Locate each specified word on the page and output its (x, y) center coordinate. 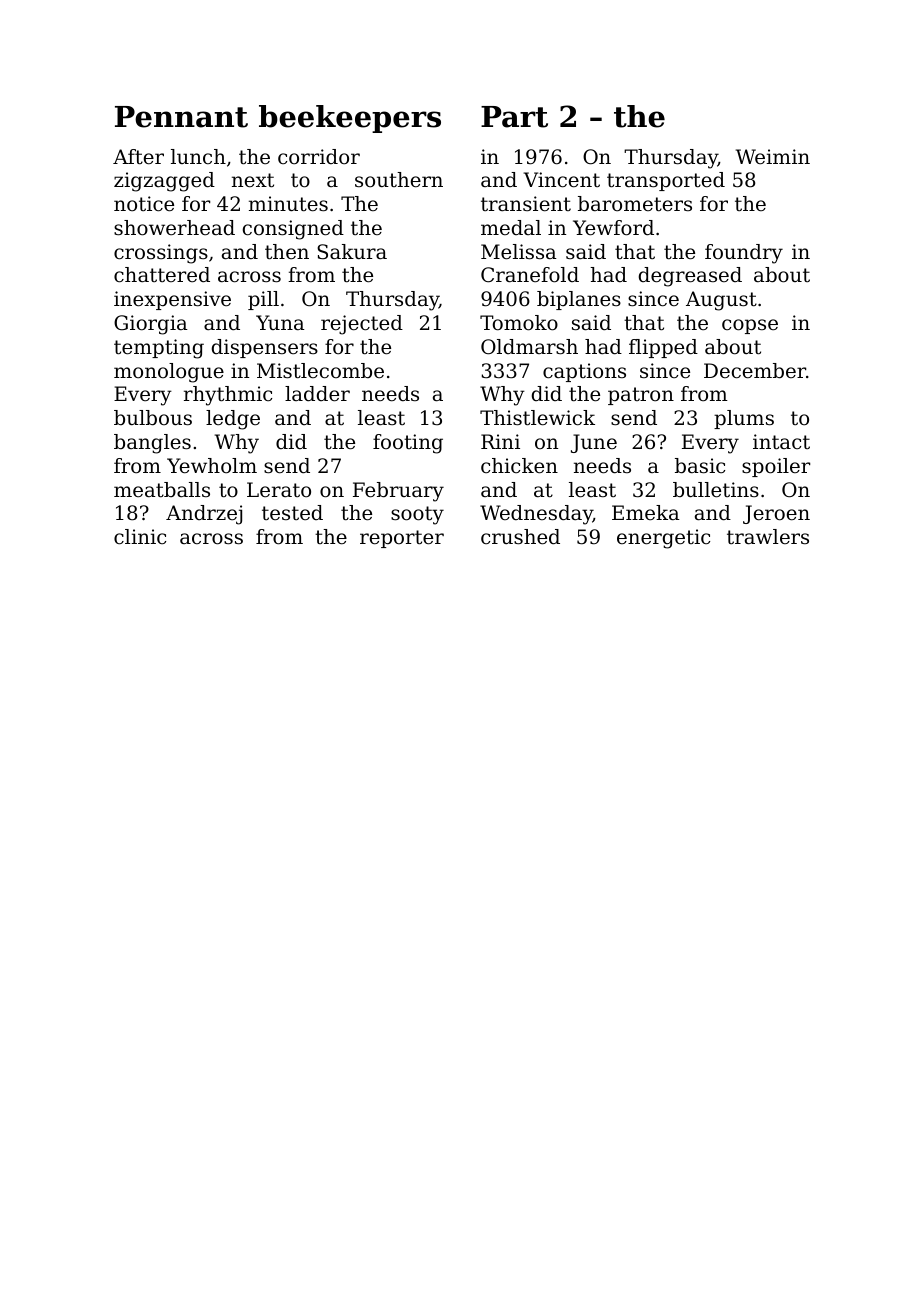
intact (781, 441)
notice (144, 204)
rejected (362, 325)
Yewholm (212, 466)
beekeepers (350, 119)
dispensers (265, 348)
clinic (140, 537)
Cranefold (530, 275)
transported (666, 181)
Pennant (181, 117)
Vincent (561, 180)
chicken (519, 466)
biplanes (579, 300)
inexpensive (172, 300)
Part (514, 117)
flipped (663, 348)
